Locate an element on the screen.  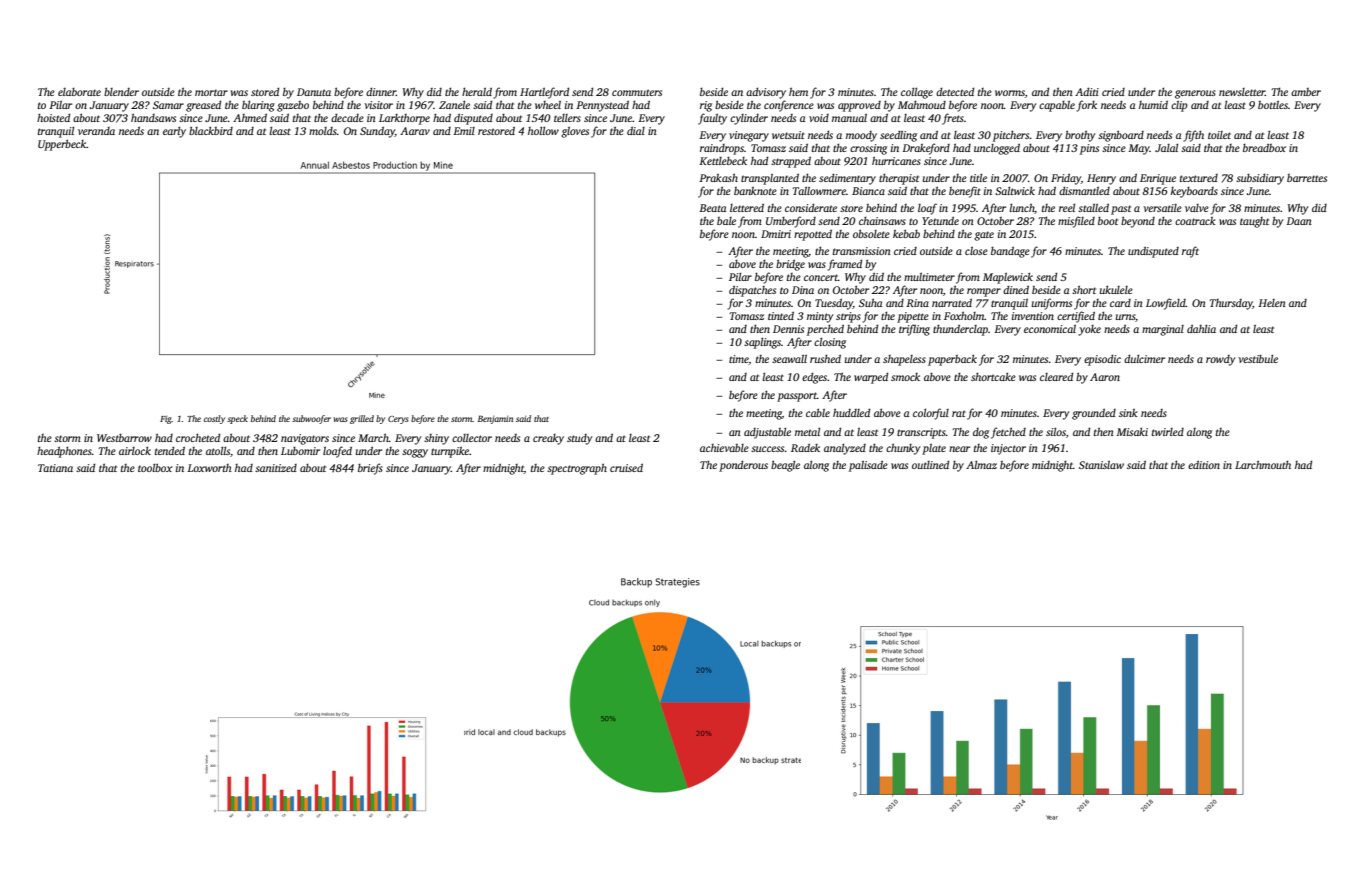
rushed is located at coordinates (825, 358).
